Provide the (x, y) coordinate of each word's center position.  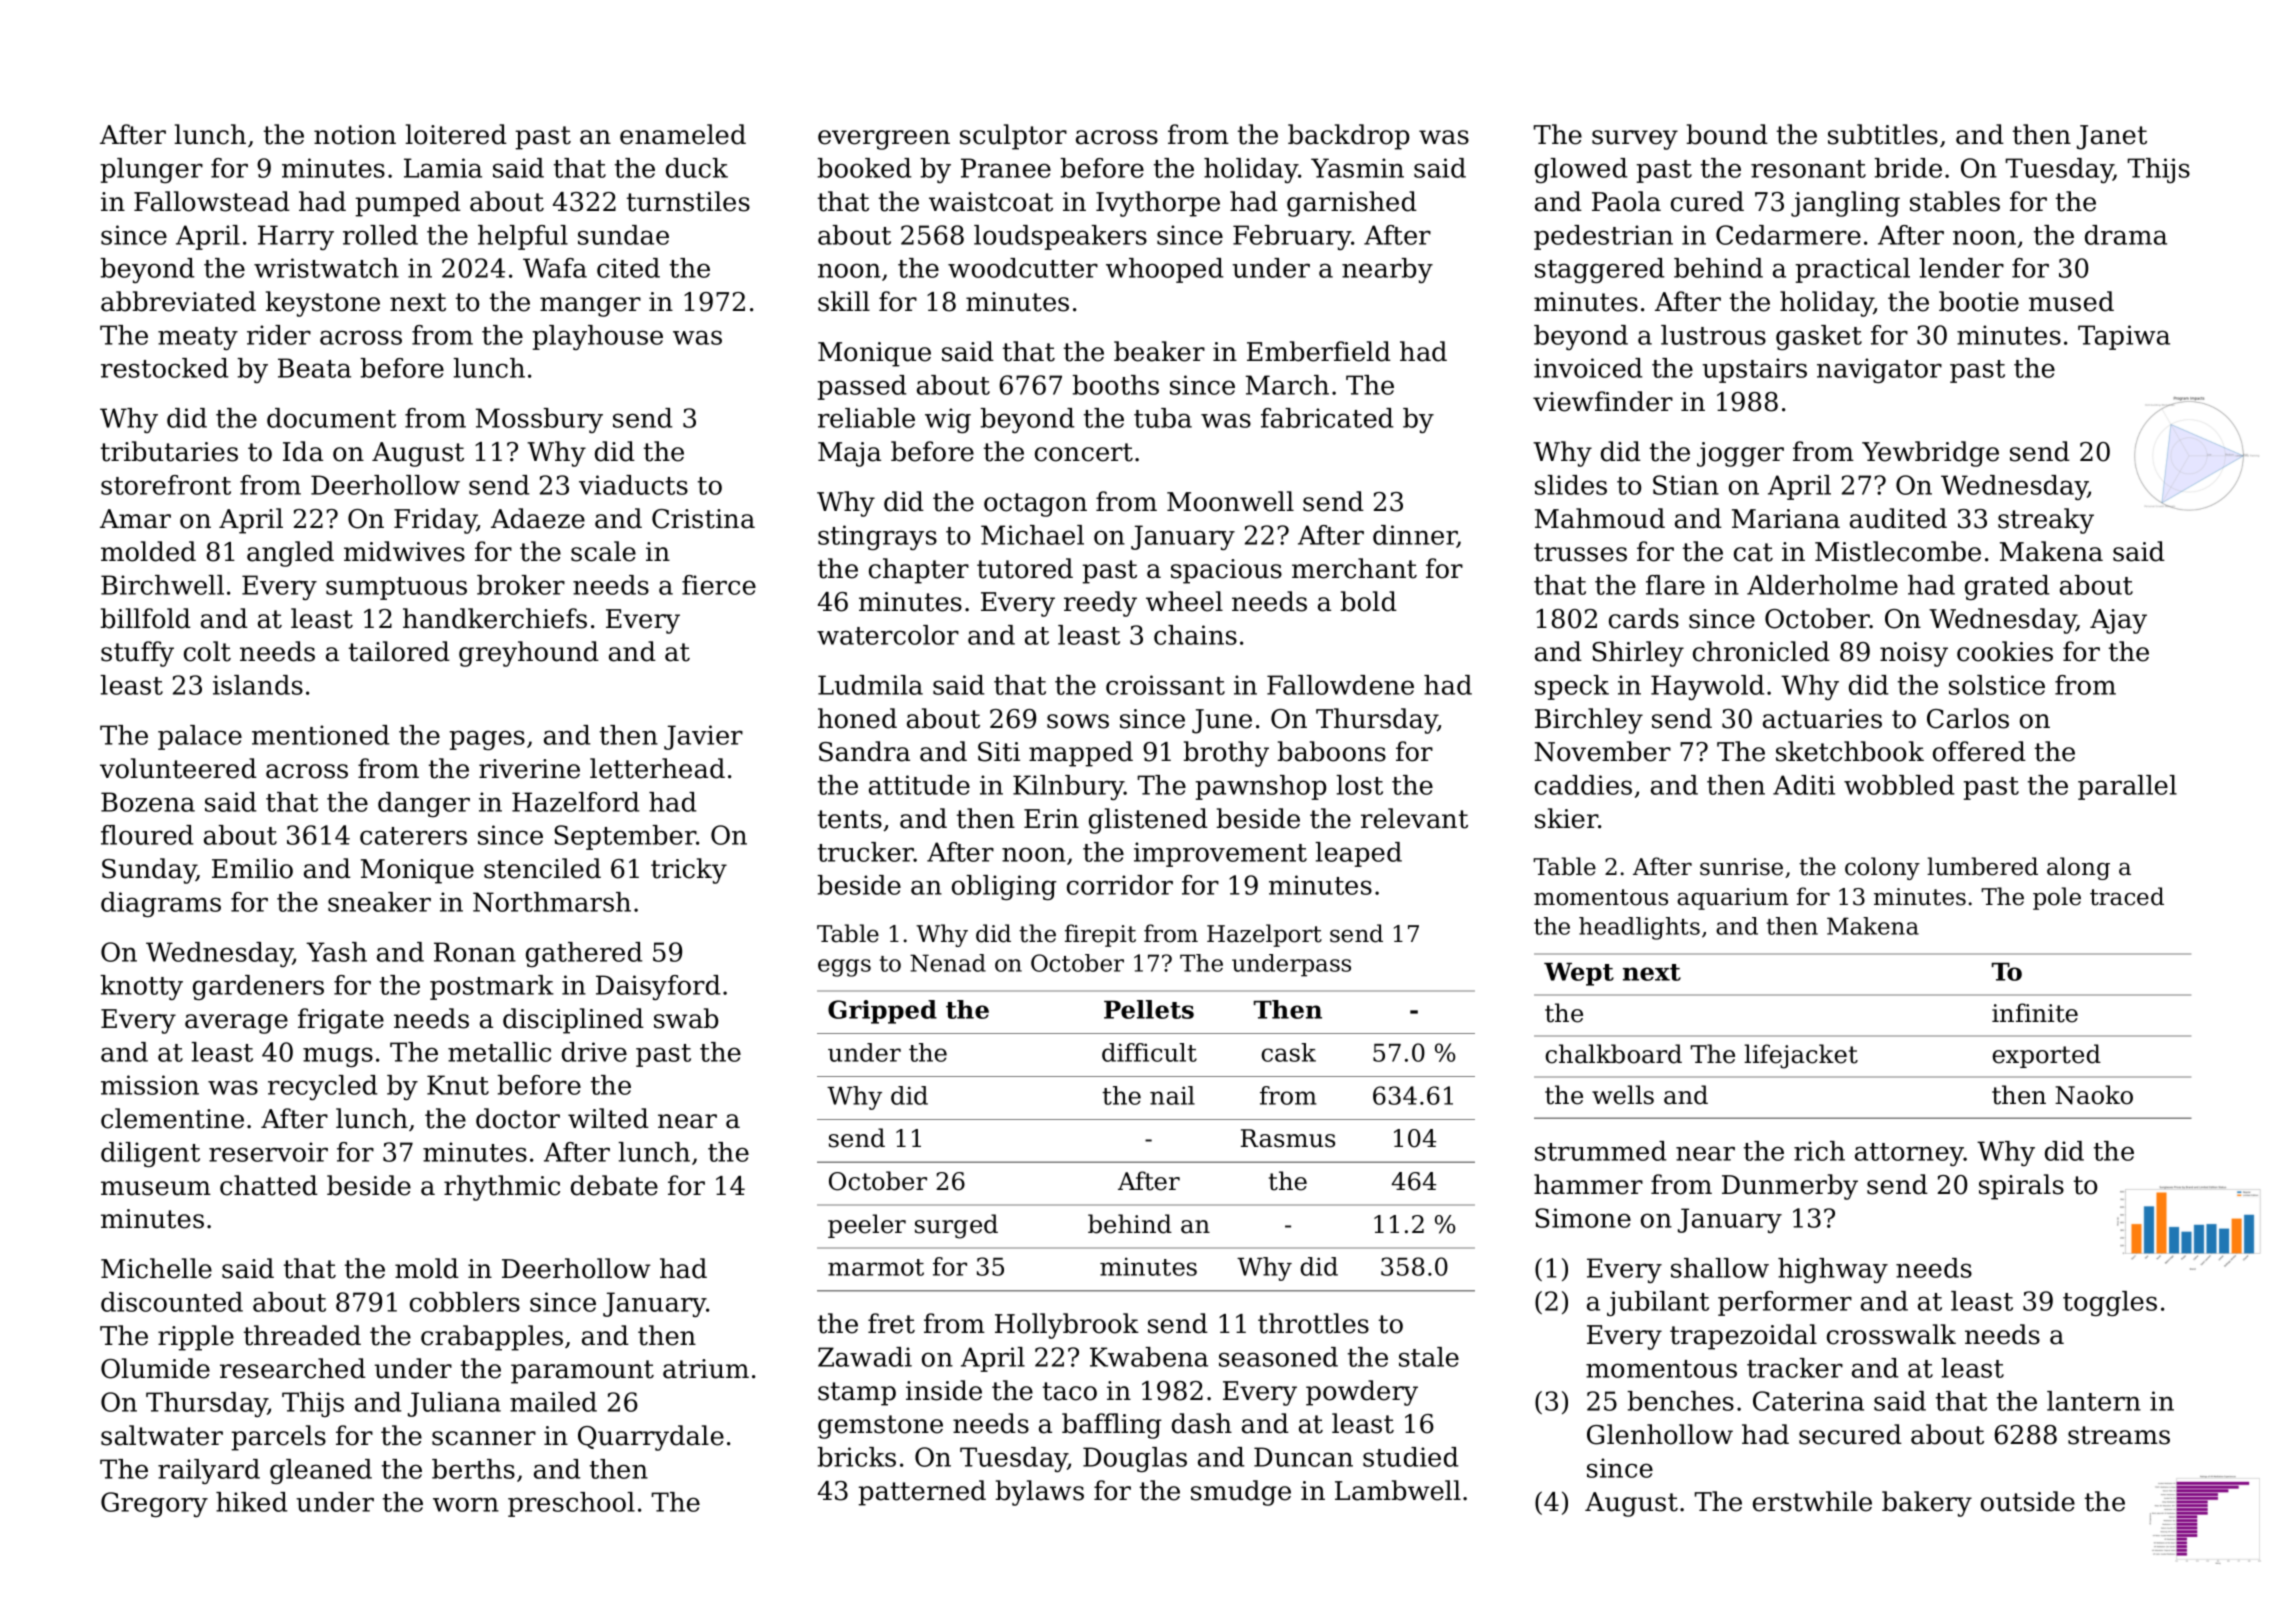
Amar (135, 519)
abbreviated (178, 301)
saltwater (162, 1435)
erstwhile (1812, 1501)
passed (862, 387)
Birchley (1589, 721)
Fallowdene (1340, 685)
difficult (1149, 1052)
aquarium (1732, 899)
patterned (922, 1493)
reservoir (268, 1152)
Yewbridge (1930, 454)
